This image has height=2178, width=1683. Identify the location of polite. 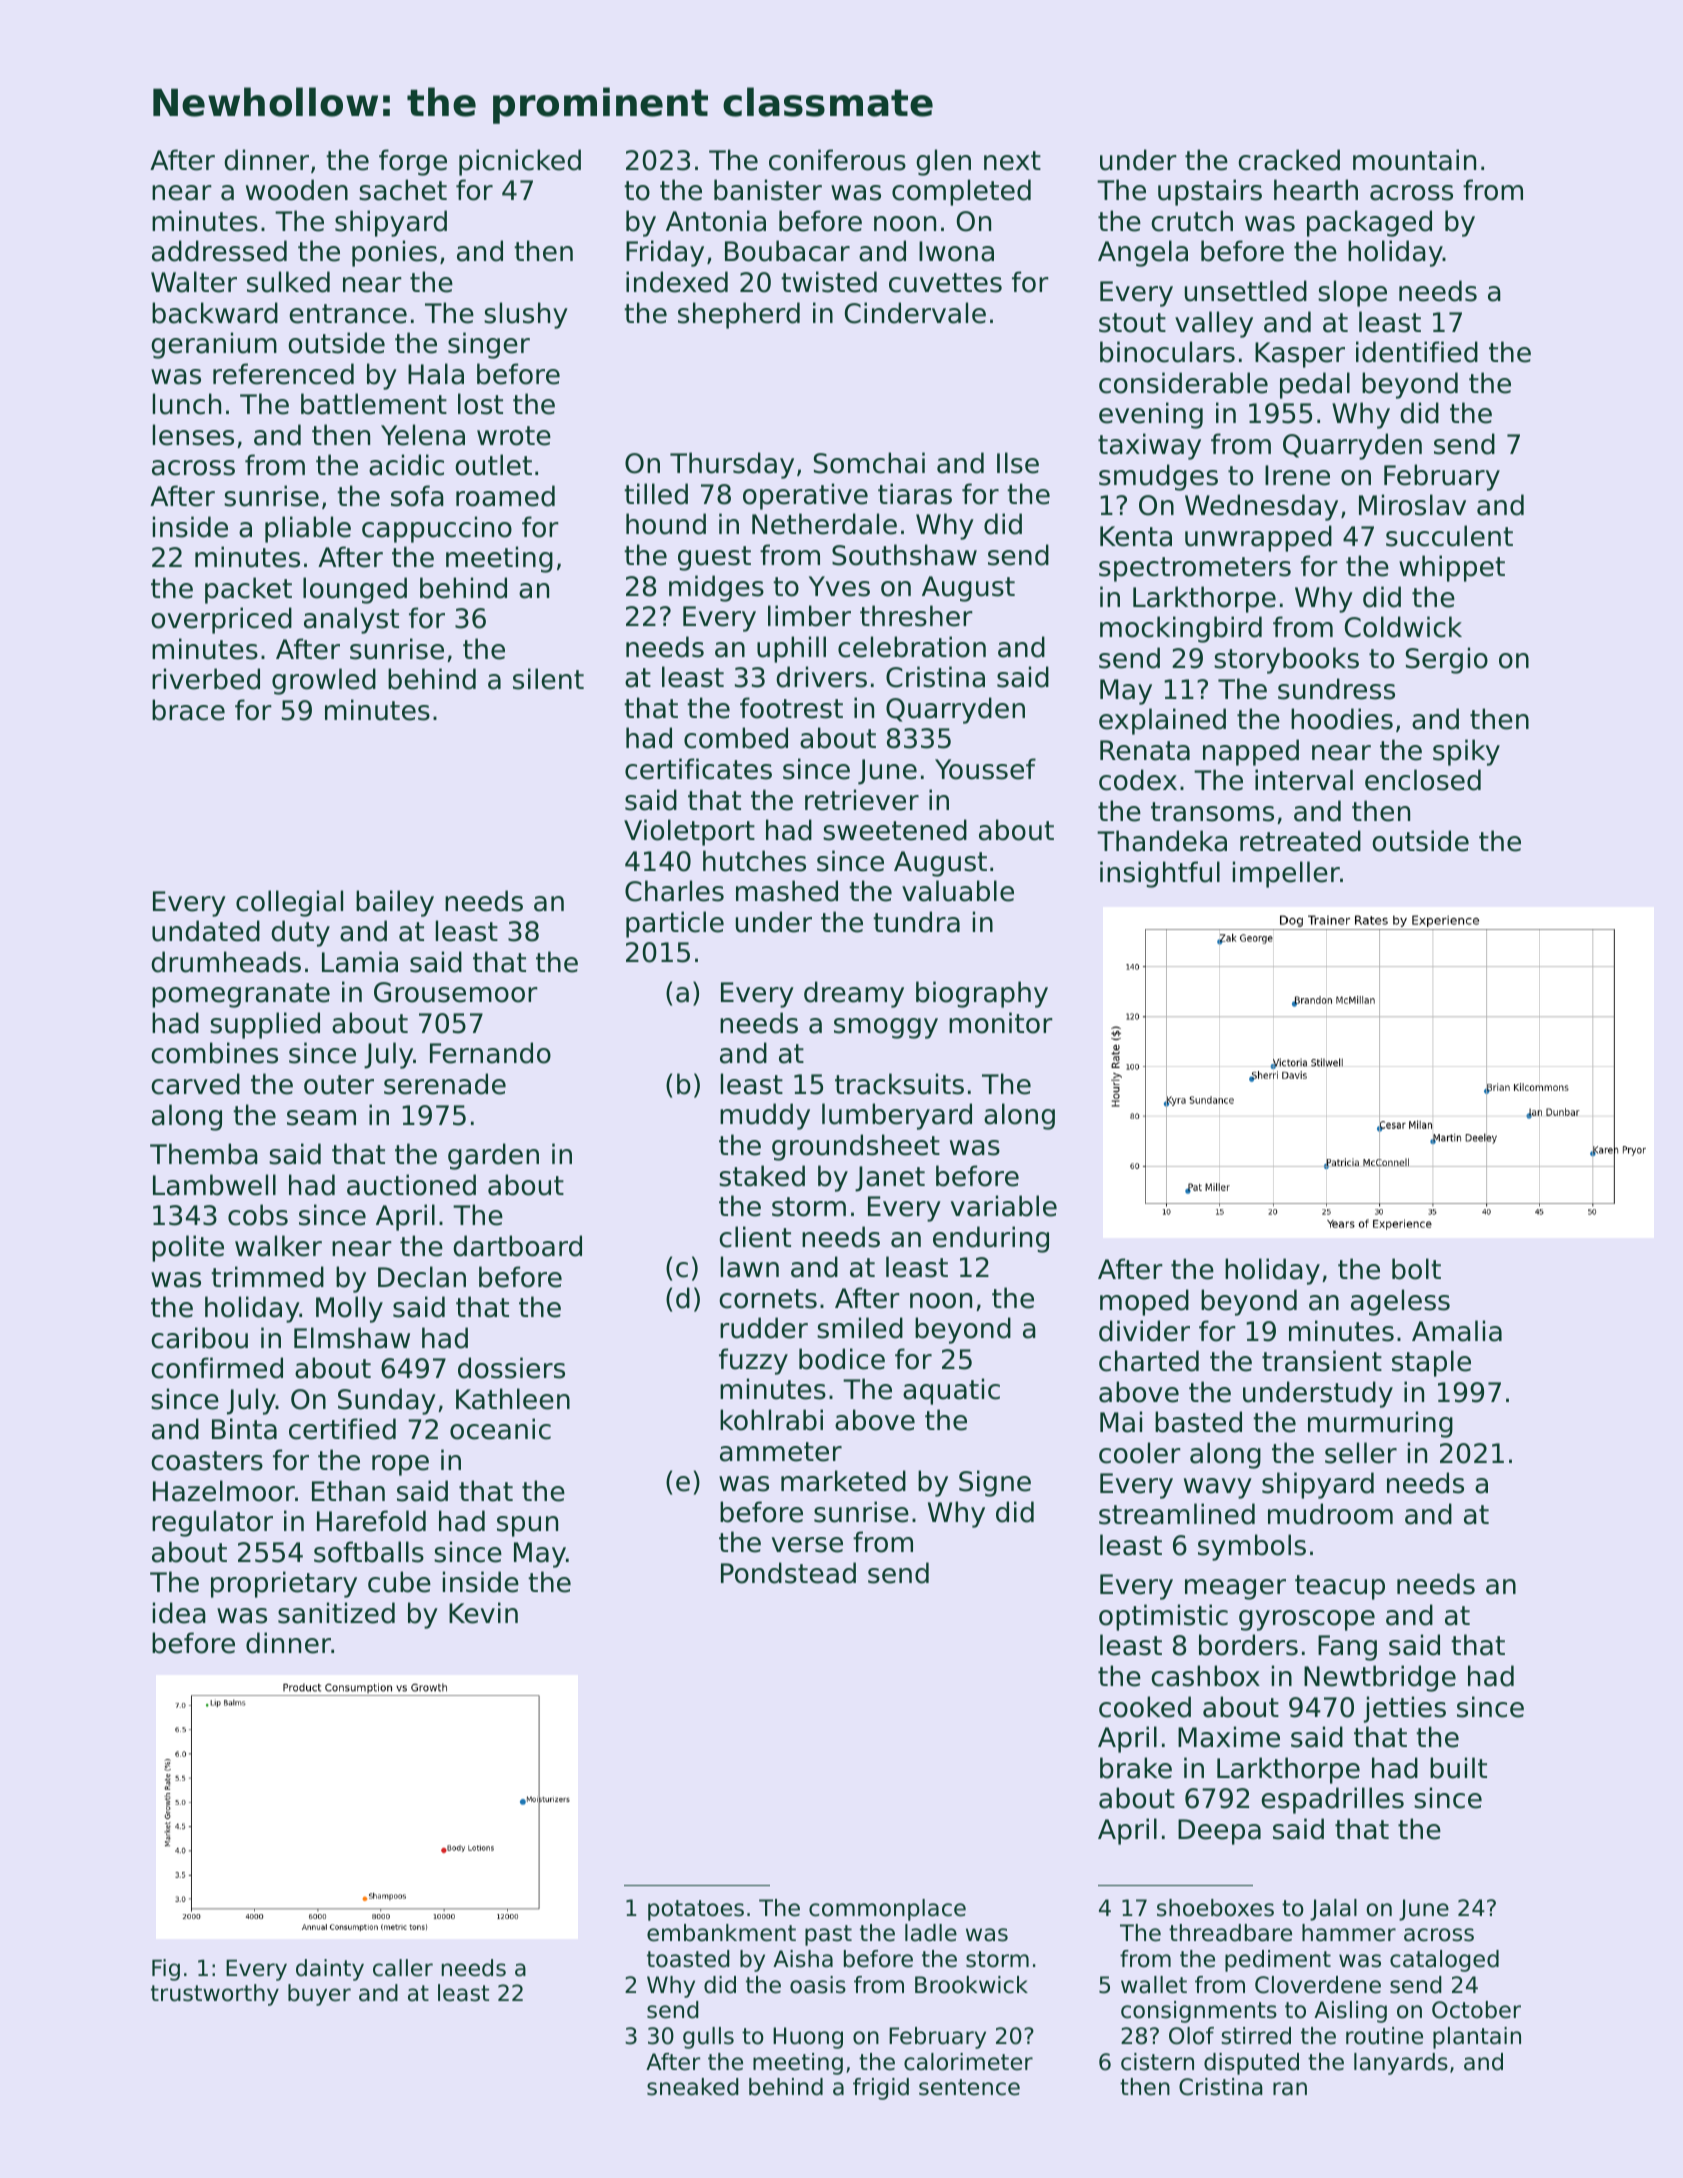
(188, 1248).
